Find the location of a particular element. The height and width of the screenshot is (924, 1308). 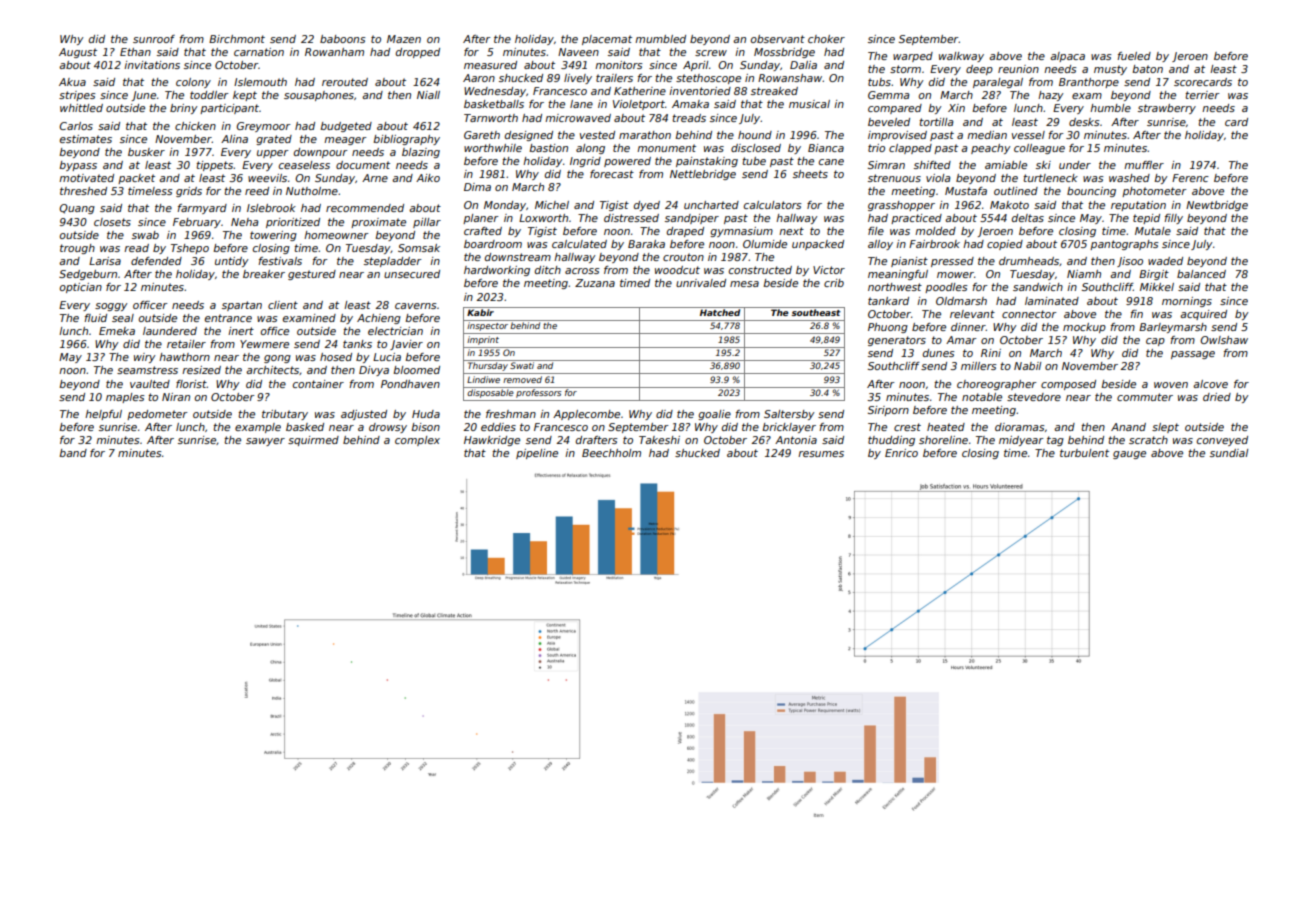

adjusted is located at coordinates (364, 415).
